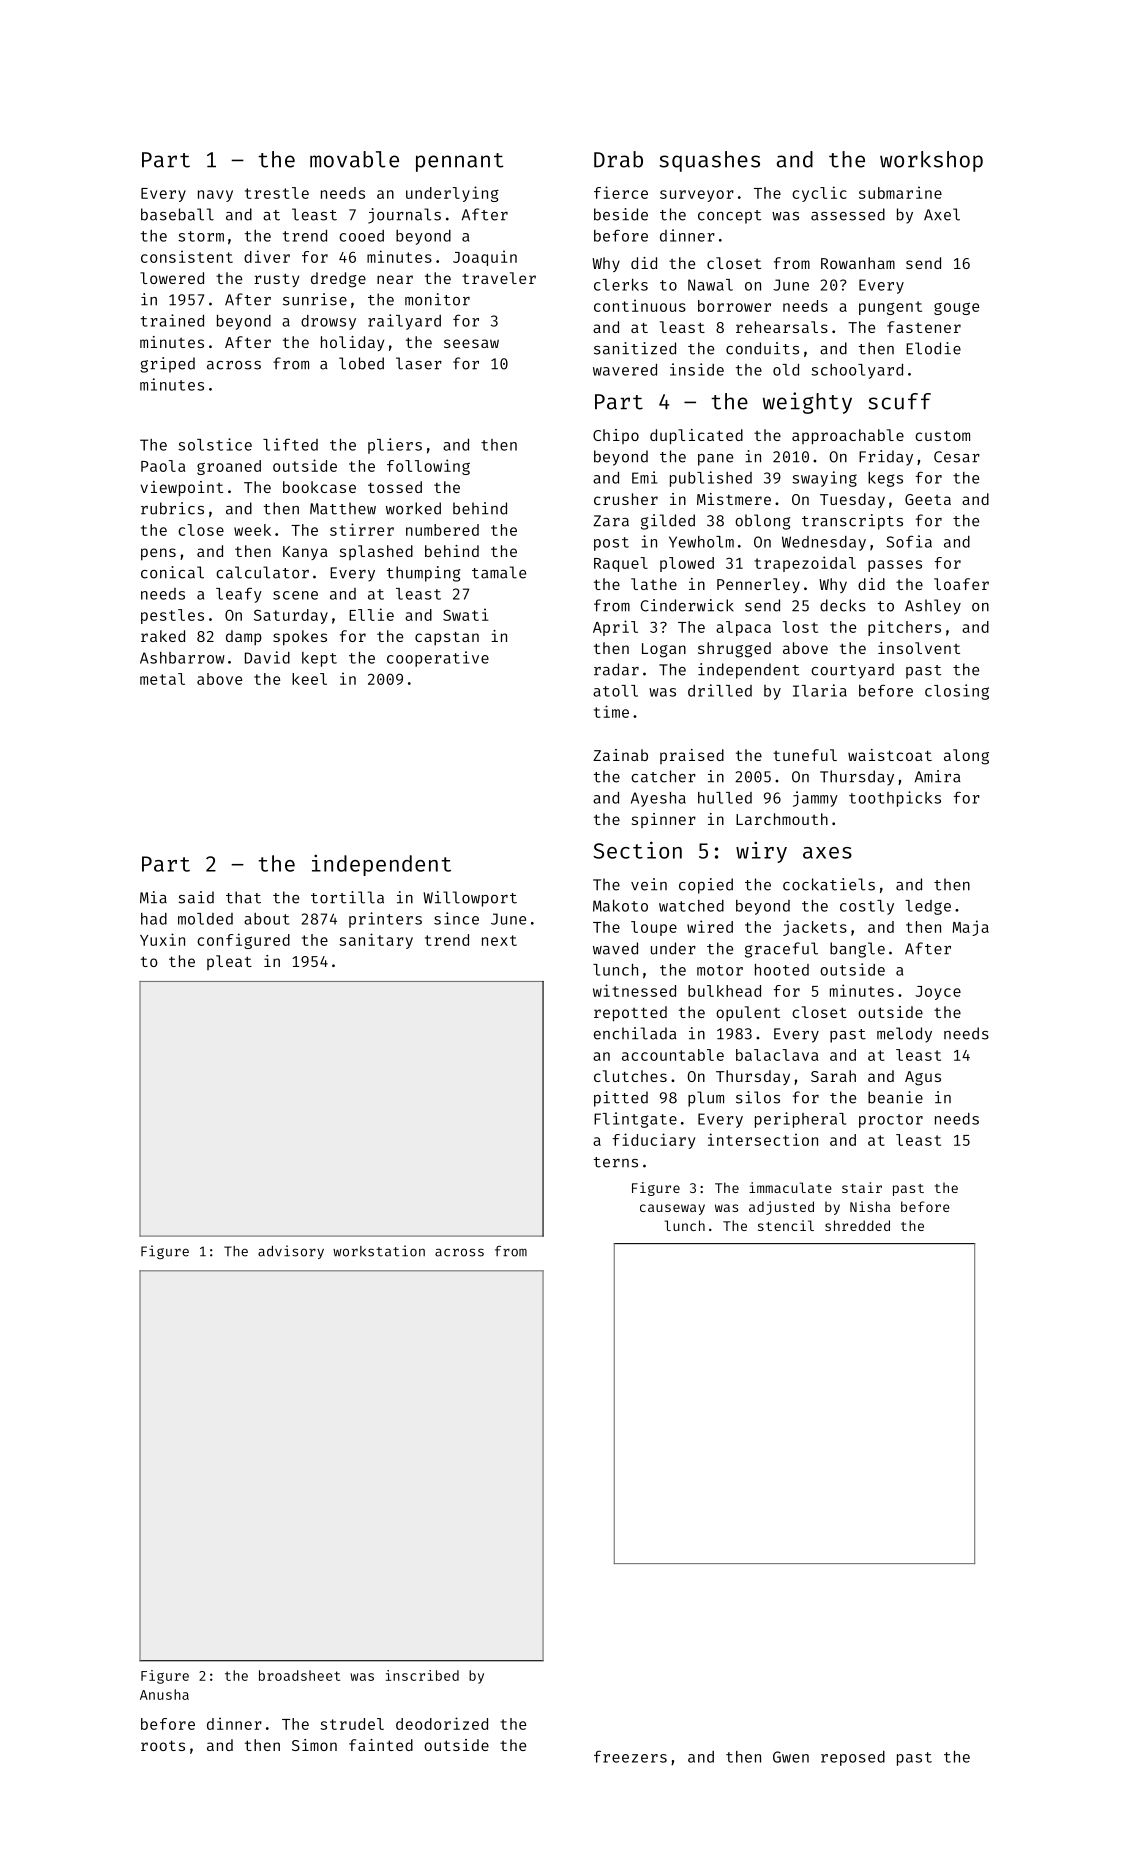 This screenshot has width=1136, height=1871. Describe the element at coordinates (630, 1756) in the screenshot. I see `freezers` at that location.
